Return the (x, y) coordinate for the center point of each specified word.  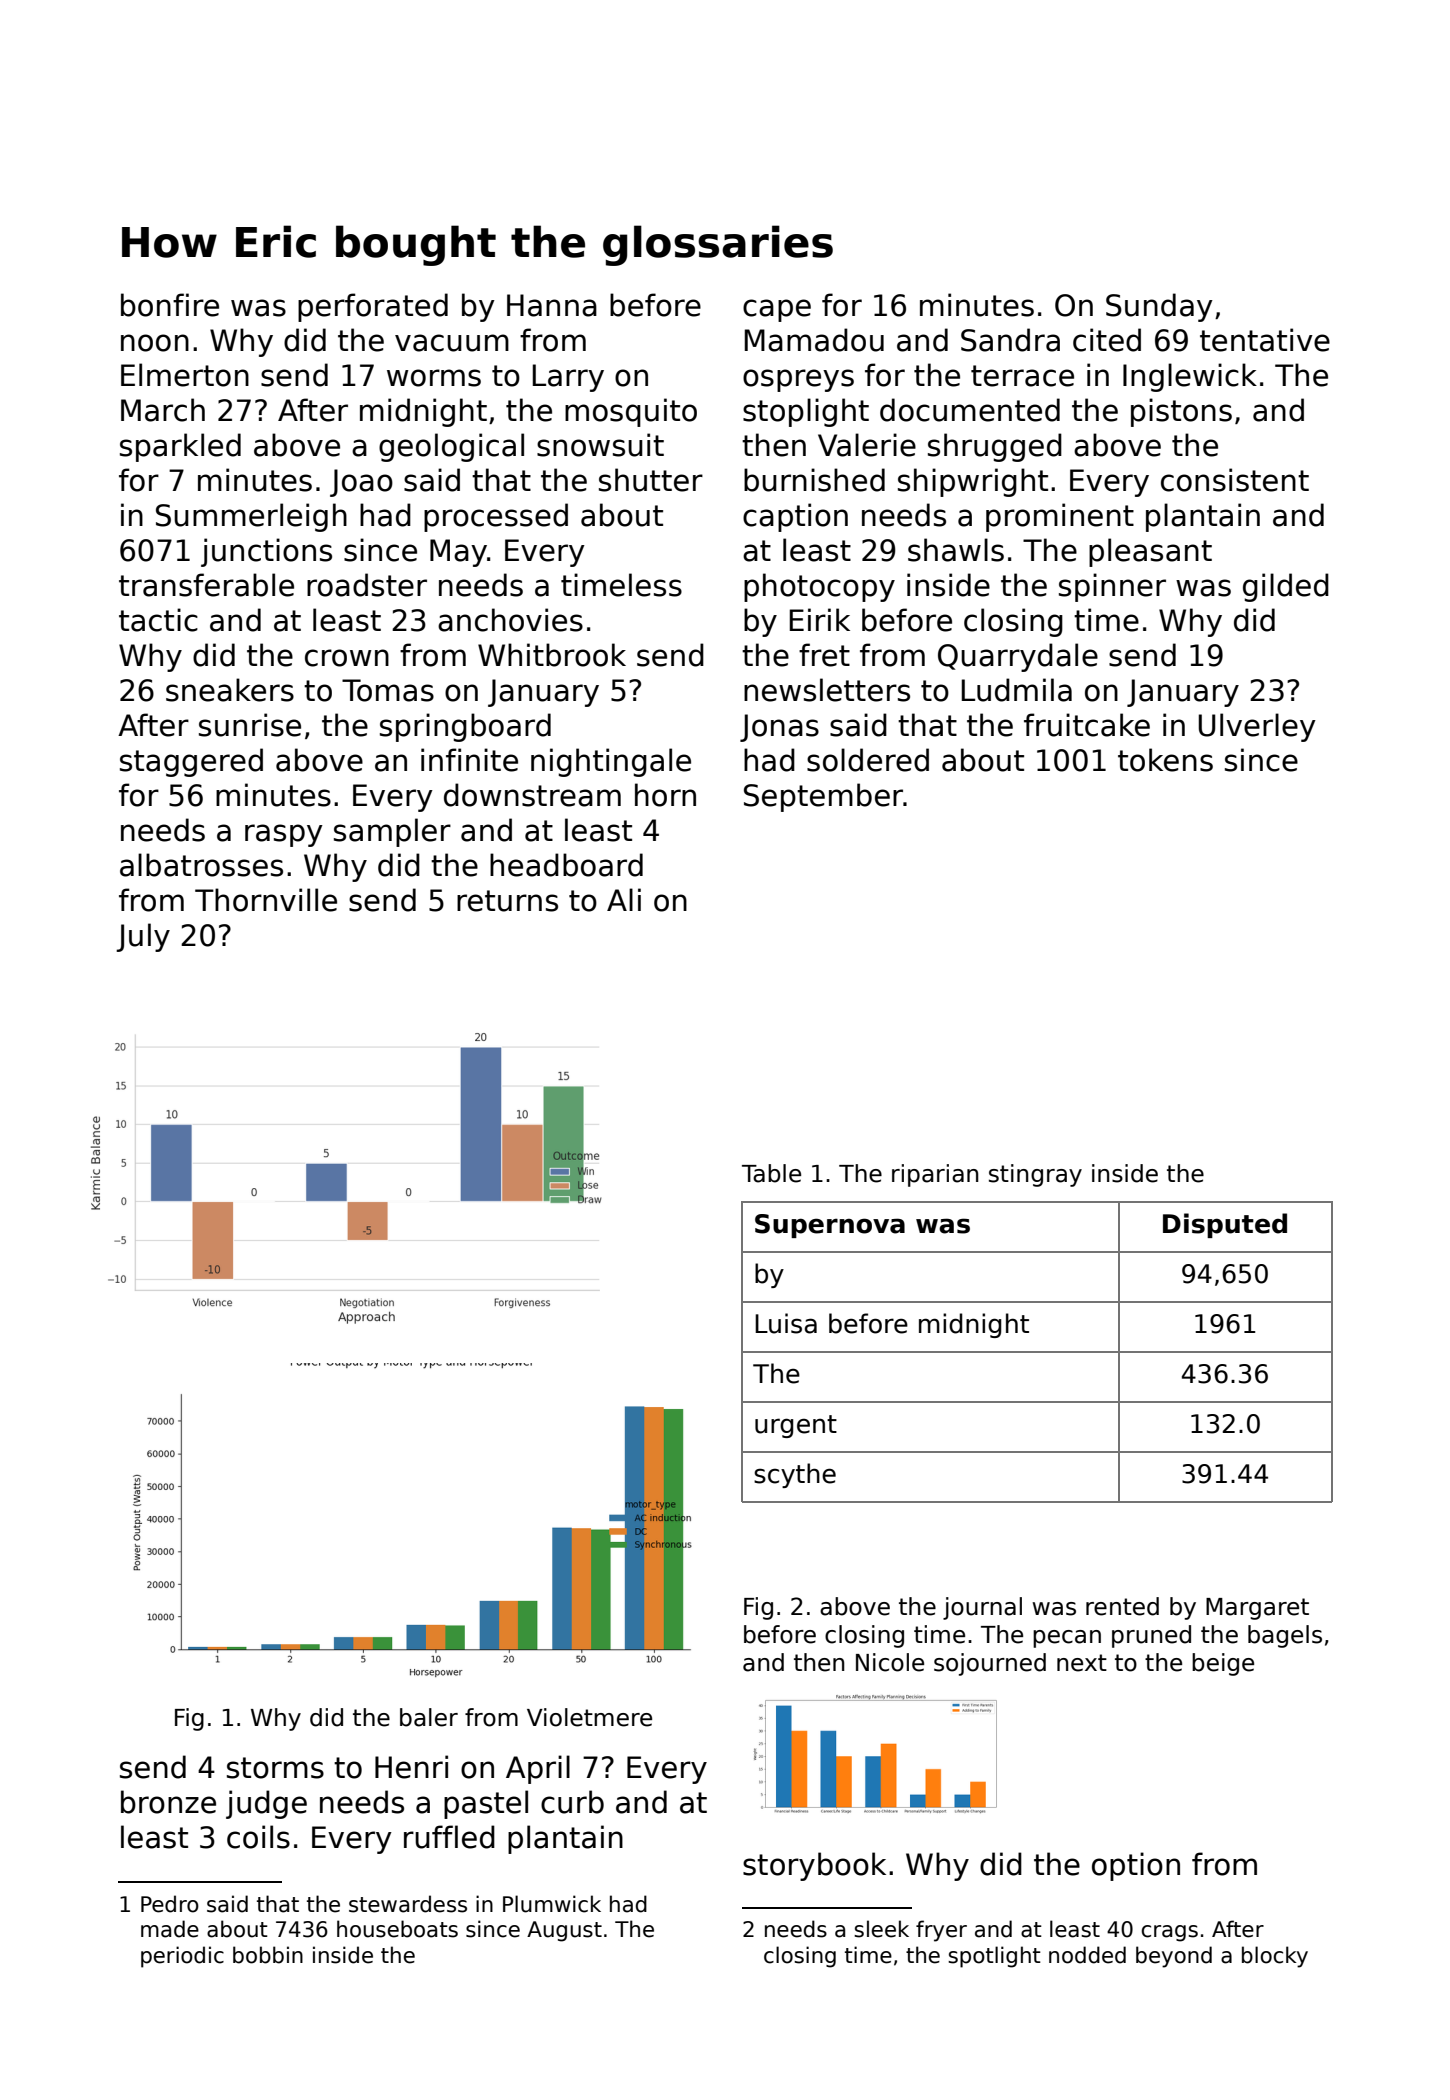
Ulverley (1257, 727)
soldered (868, 760)
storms (275, 1768)
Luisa (786, 1323)
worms (434, 378)
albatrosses (201, 865)
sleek (881, 1929)
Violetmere (589, 1717)
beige (1223, 1664)
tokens (1165, 760)
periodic (182, 1957)
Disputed (1225, 1225)
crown (347, 658)
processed (496, 517)
